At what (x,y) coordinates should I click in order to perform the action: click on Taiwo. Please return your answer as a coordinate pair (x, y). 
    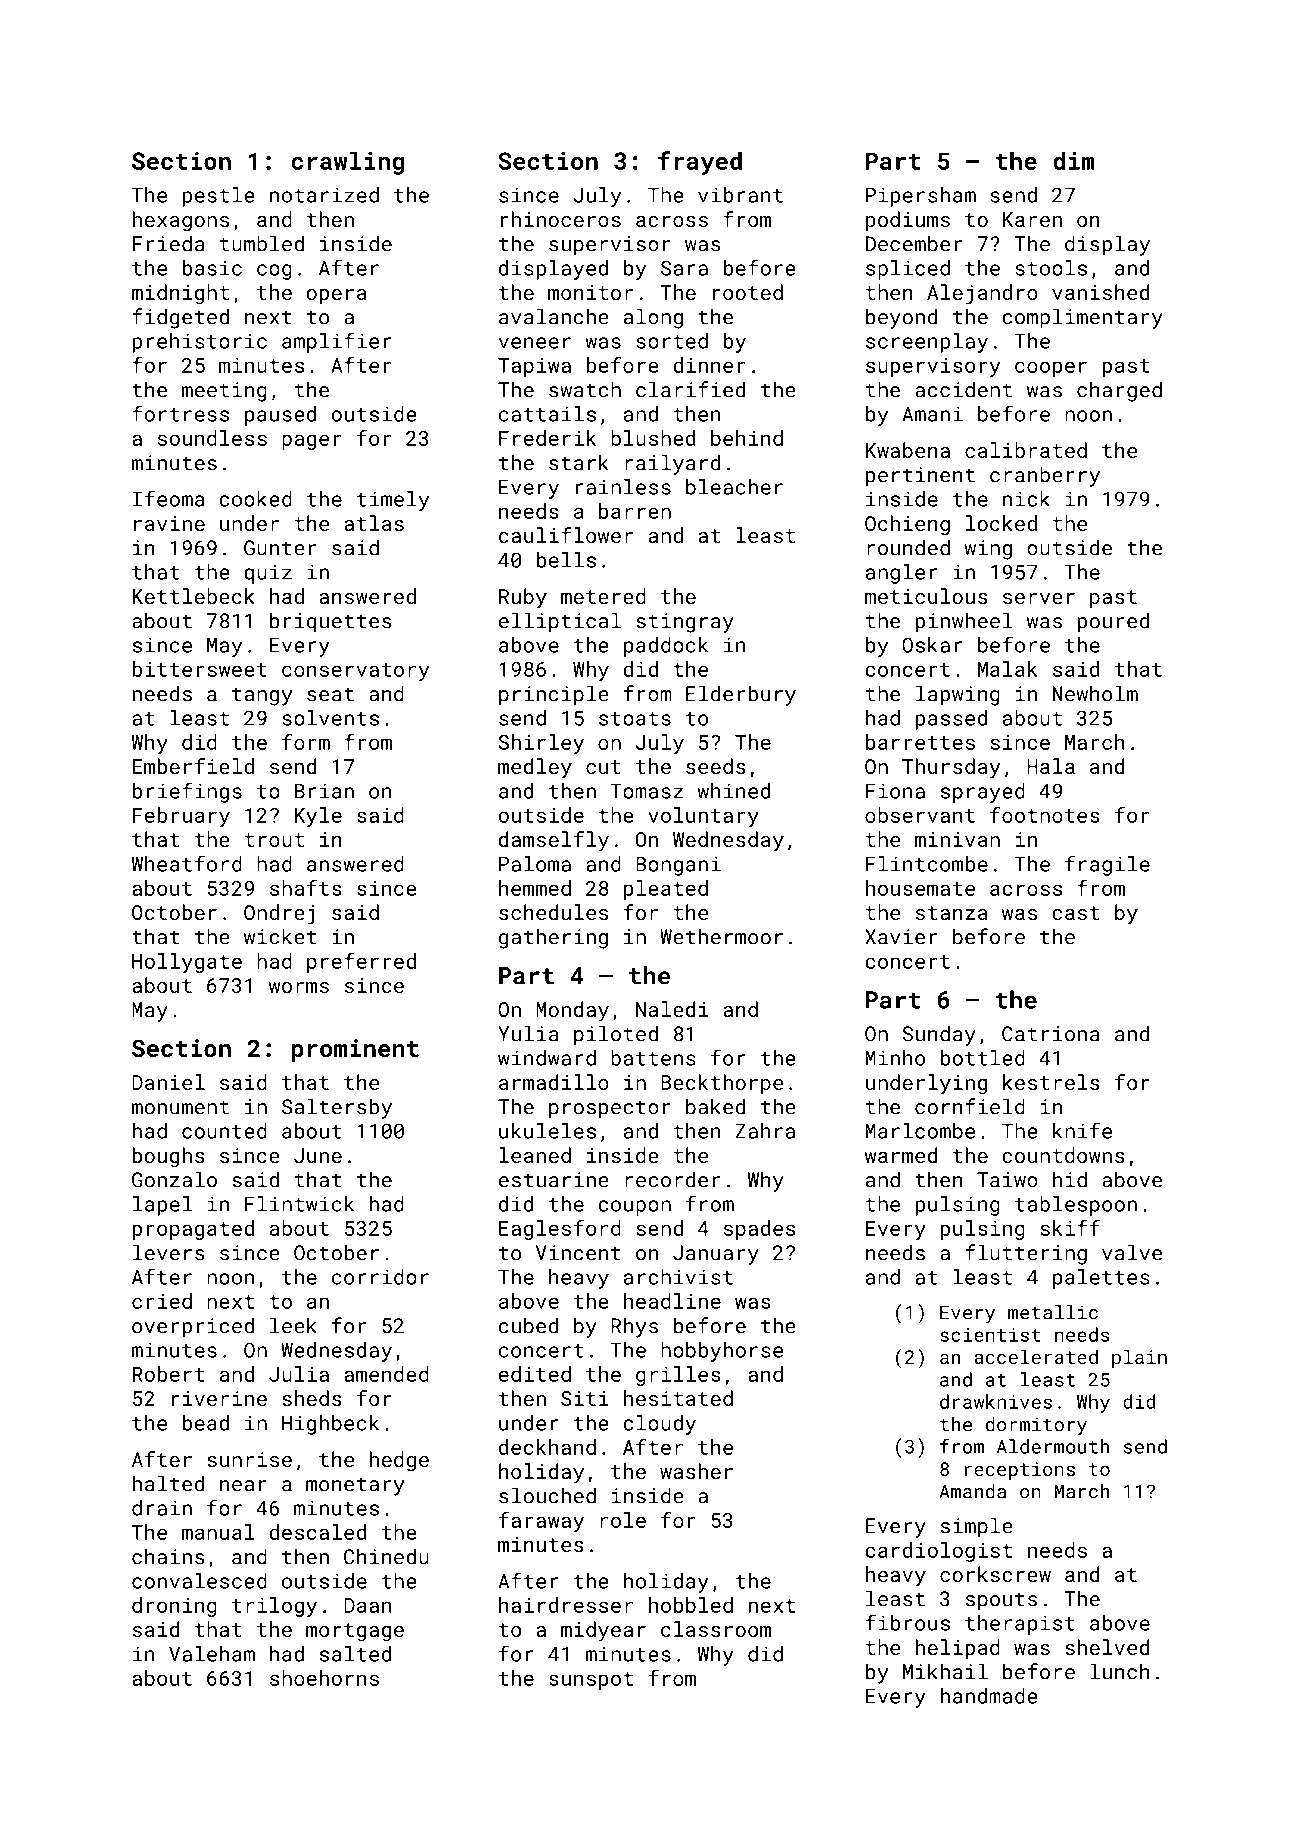
    Looking at the image, I should click on (1007, 1180).
